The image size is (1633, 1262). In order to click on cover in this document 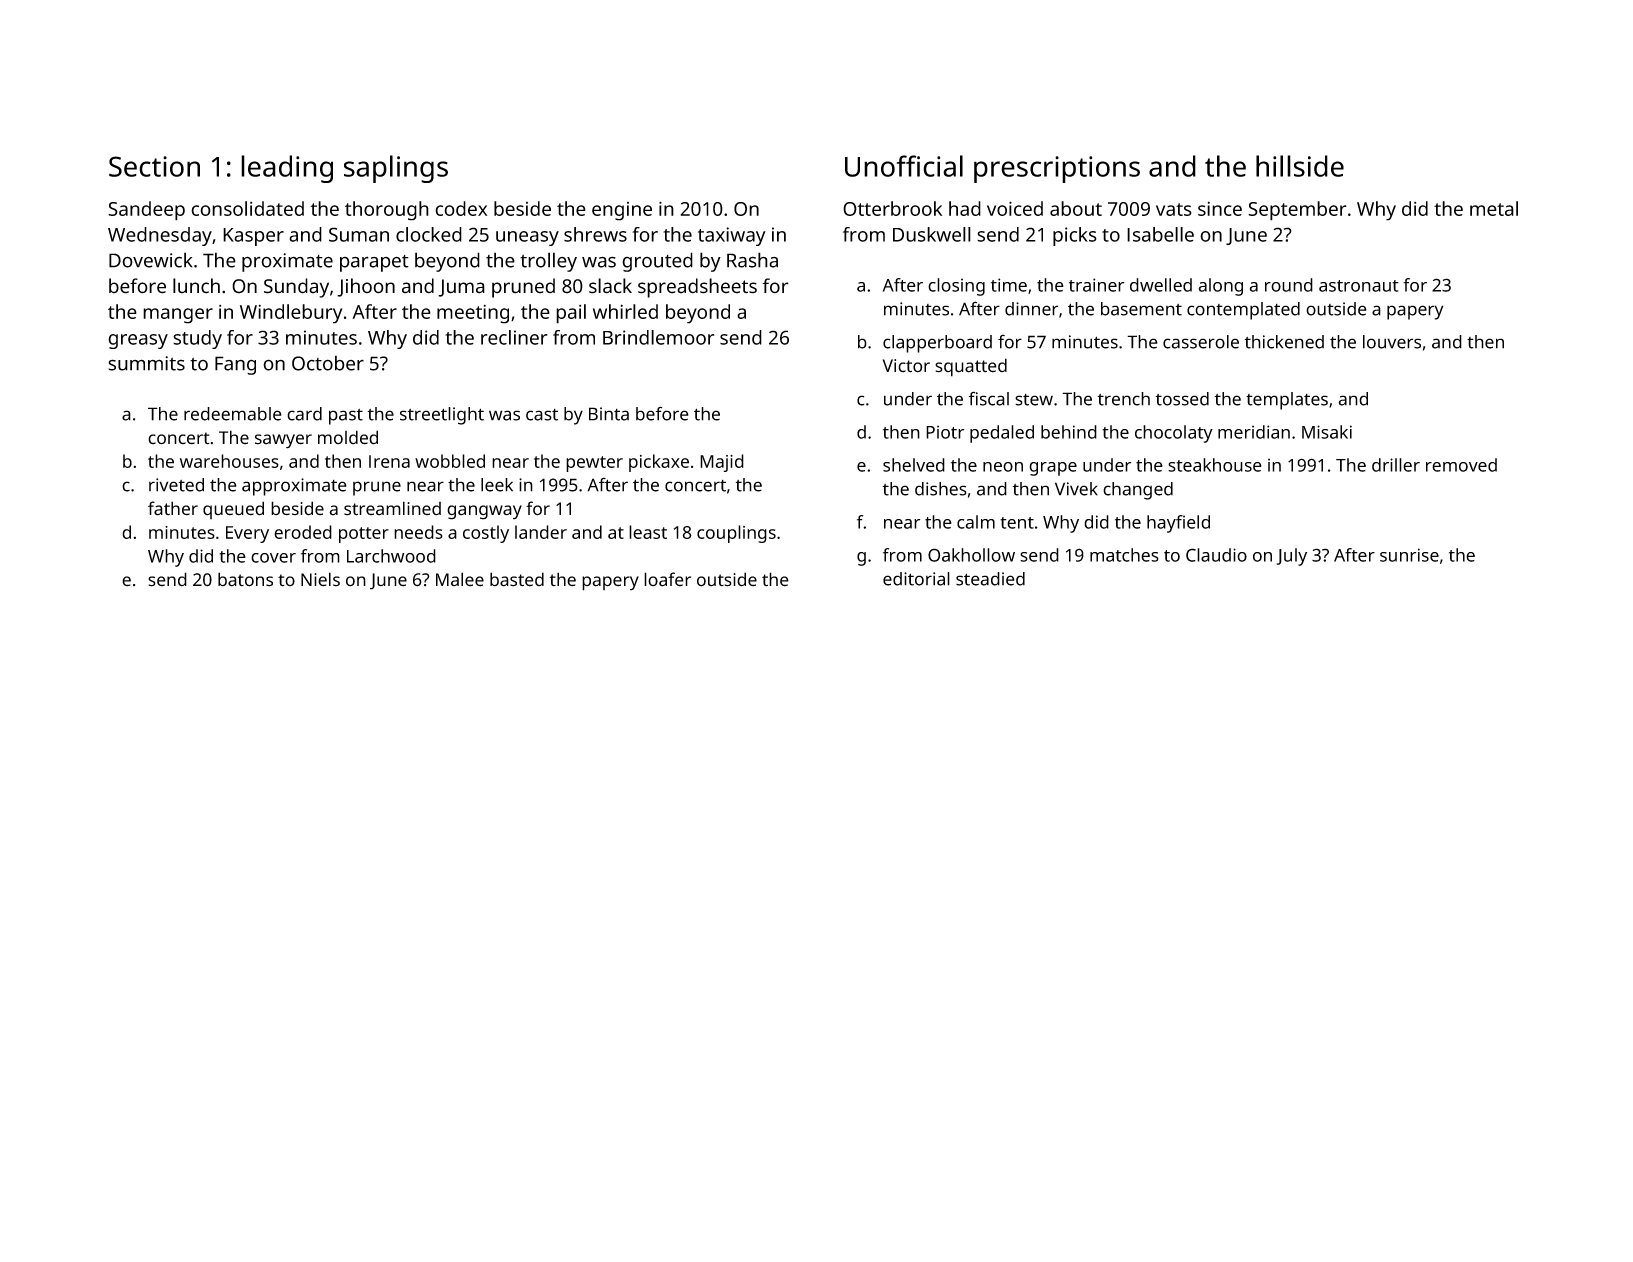, I will do `click(273, 558)`.
